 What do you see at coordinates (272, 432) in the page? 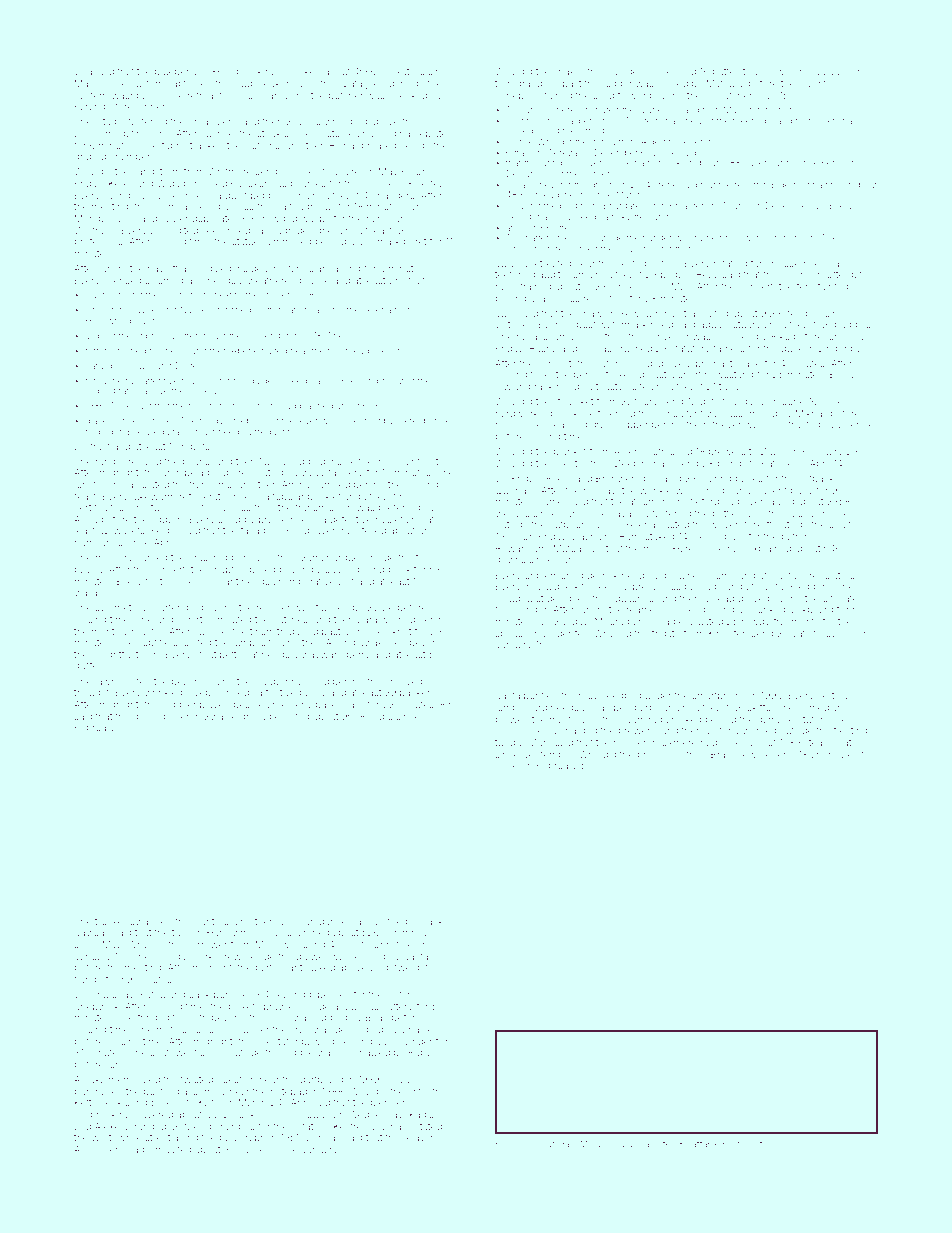
I see `frequent` at bounding box center [272, 432].
